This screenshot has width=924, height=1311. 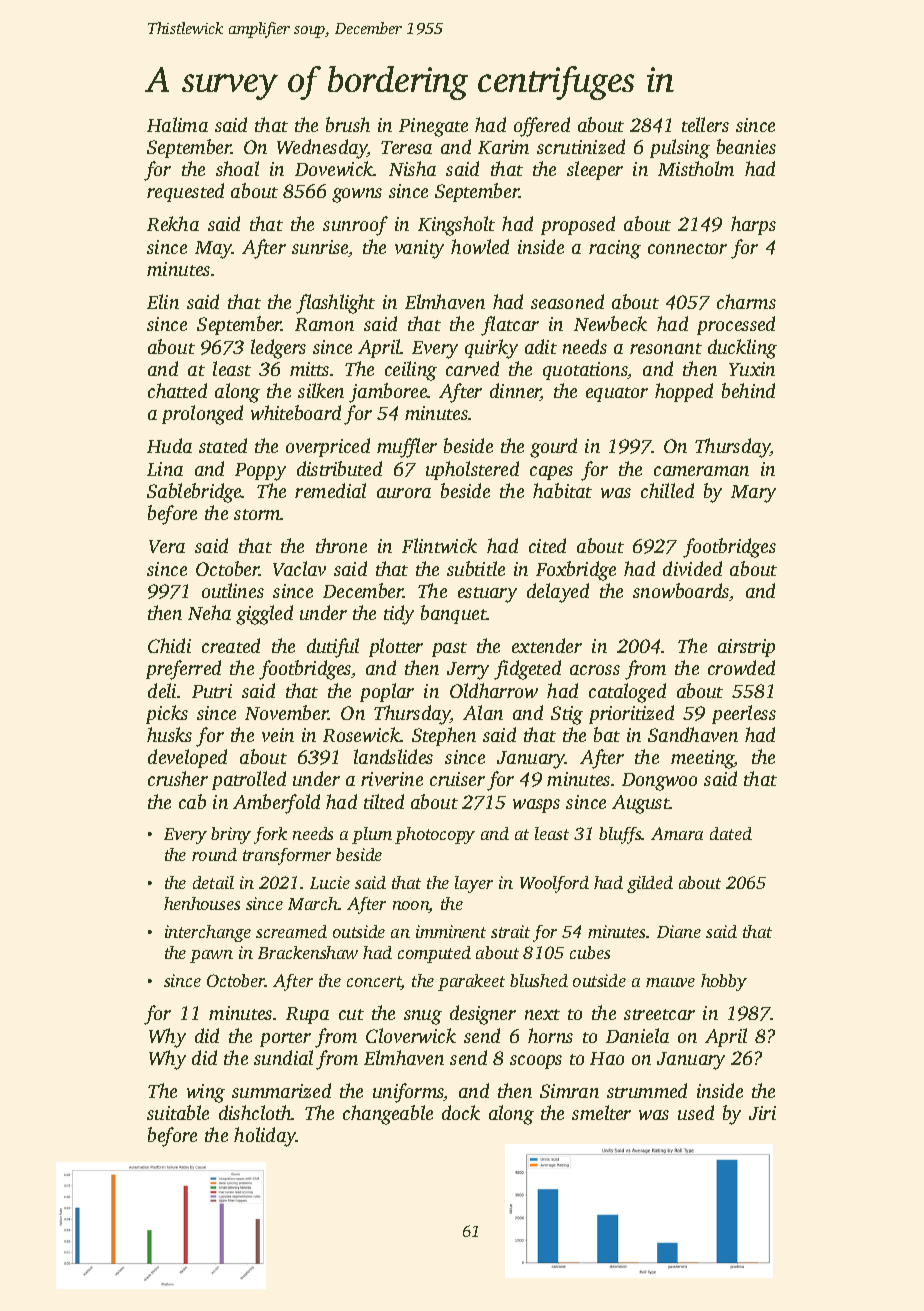 I want to click on Mary, so click(x=753, y=494).
